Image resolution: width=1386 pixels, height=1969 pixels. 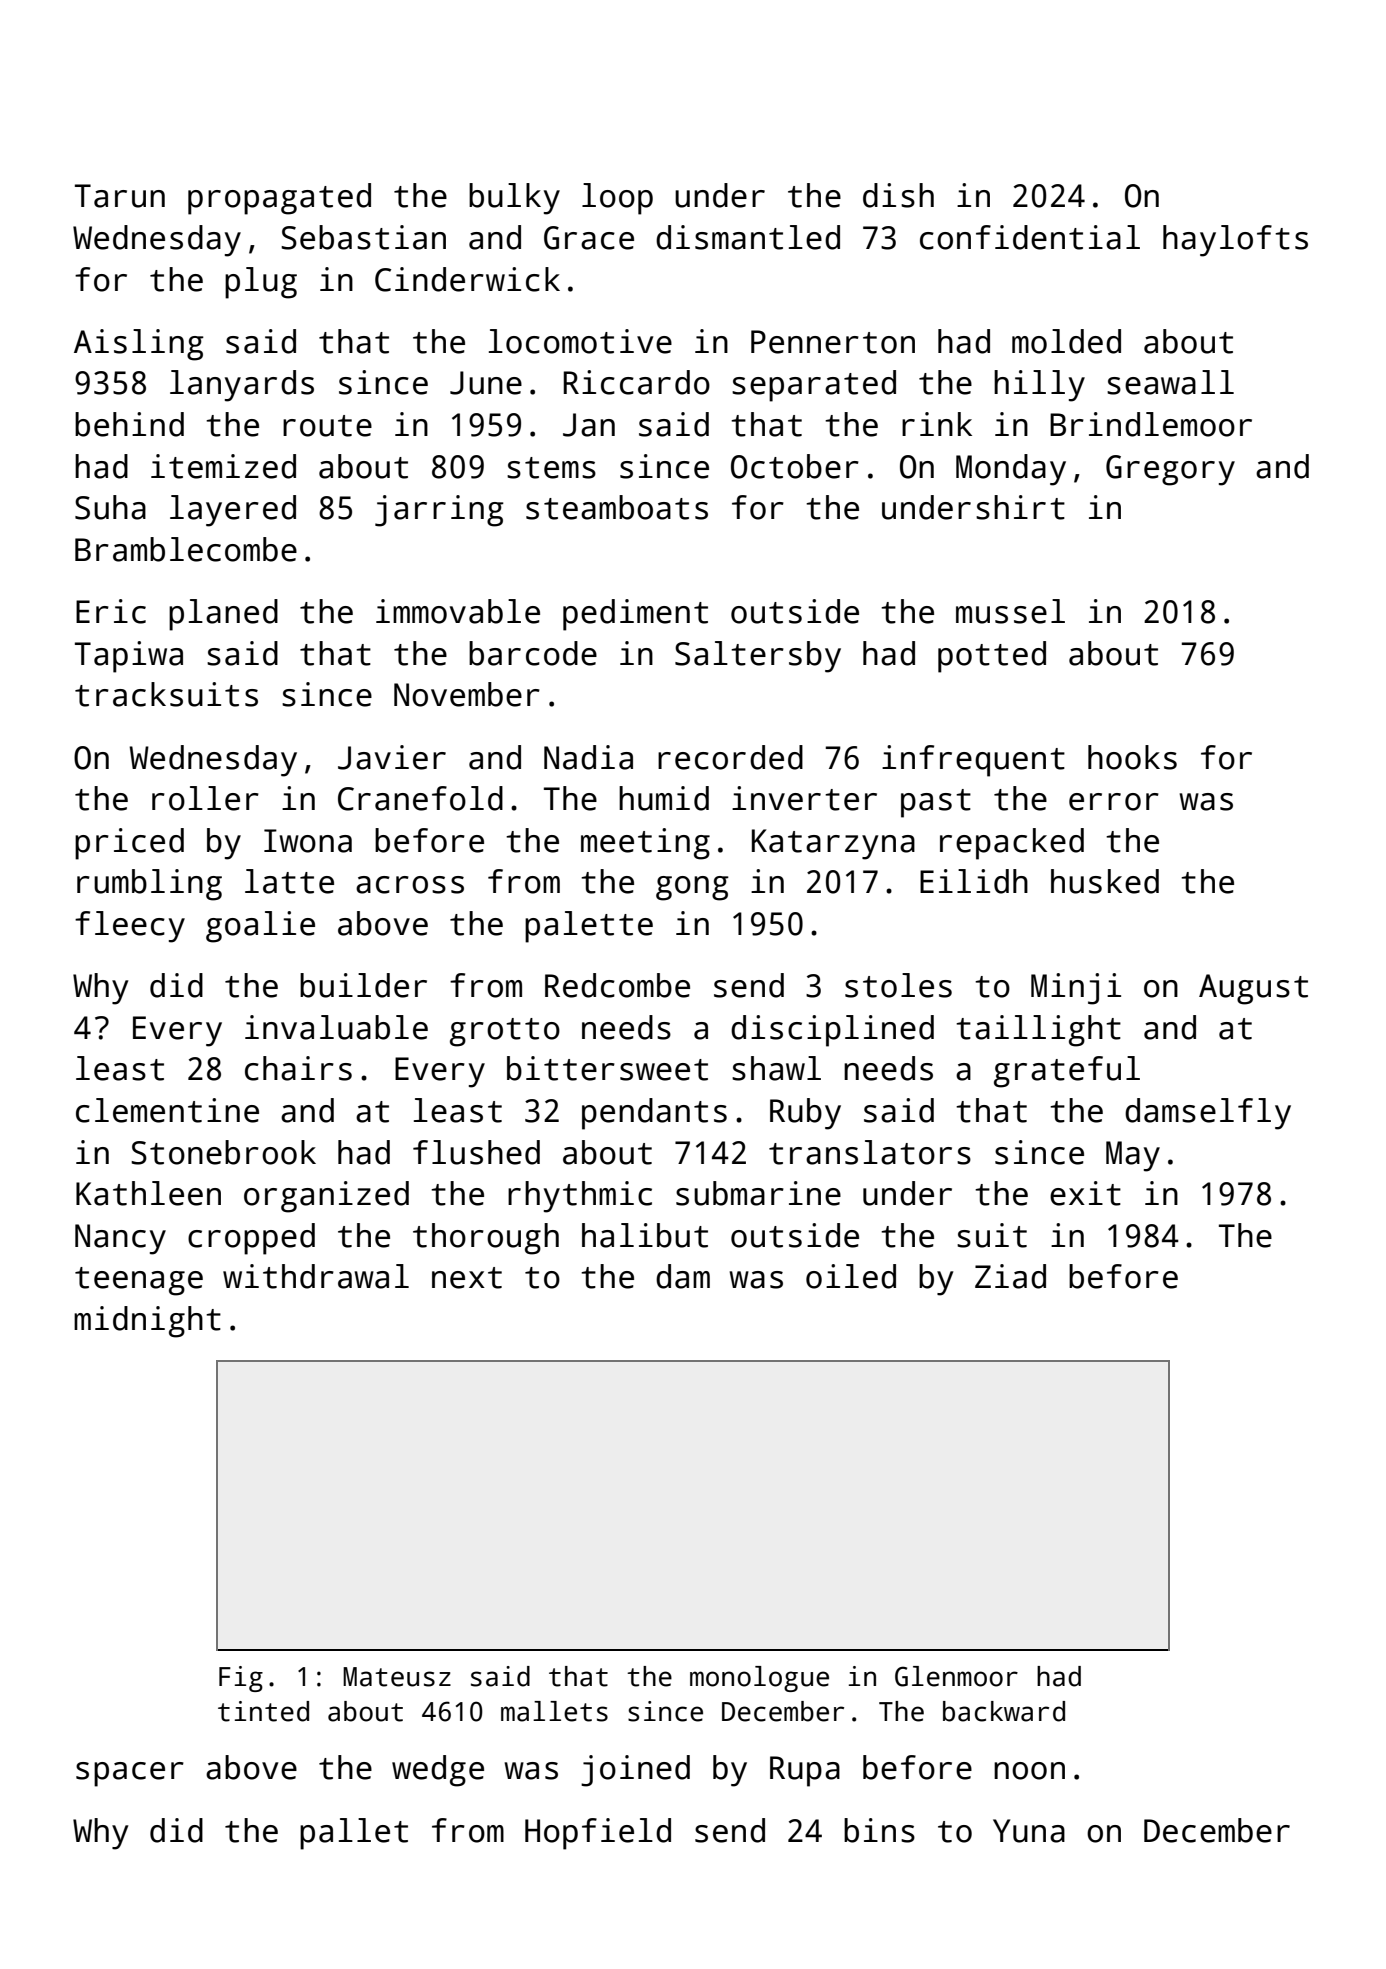 What do you see at coordinates (759, 1679) in the screenshot?
I see `monologue` at bounding box center [759, 1679].
